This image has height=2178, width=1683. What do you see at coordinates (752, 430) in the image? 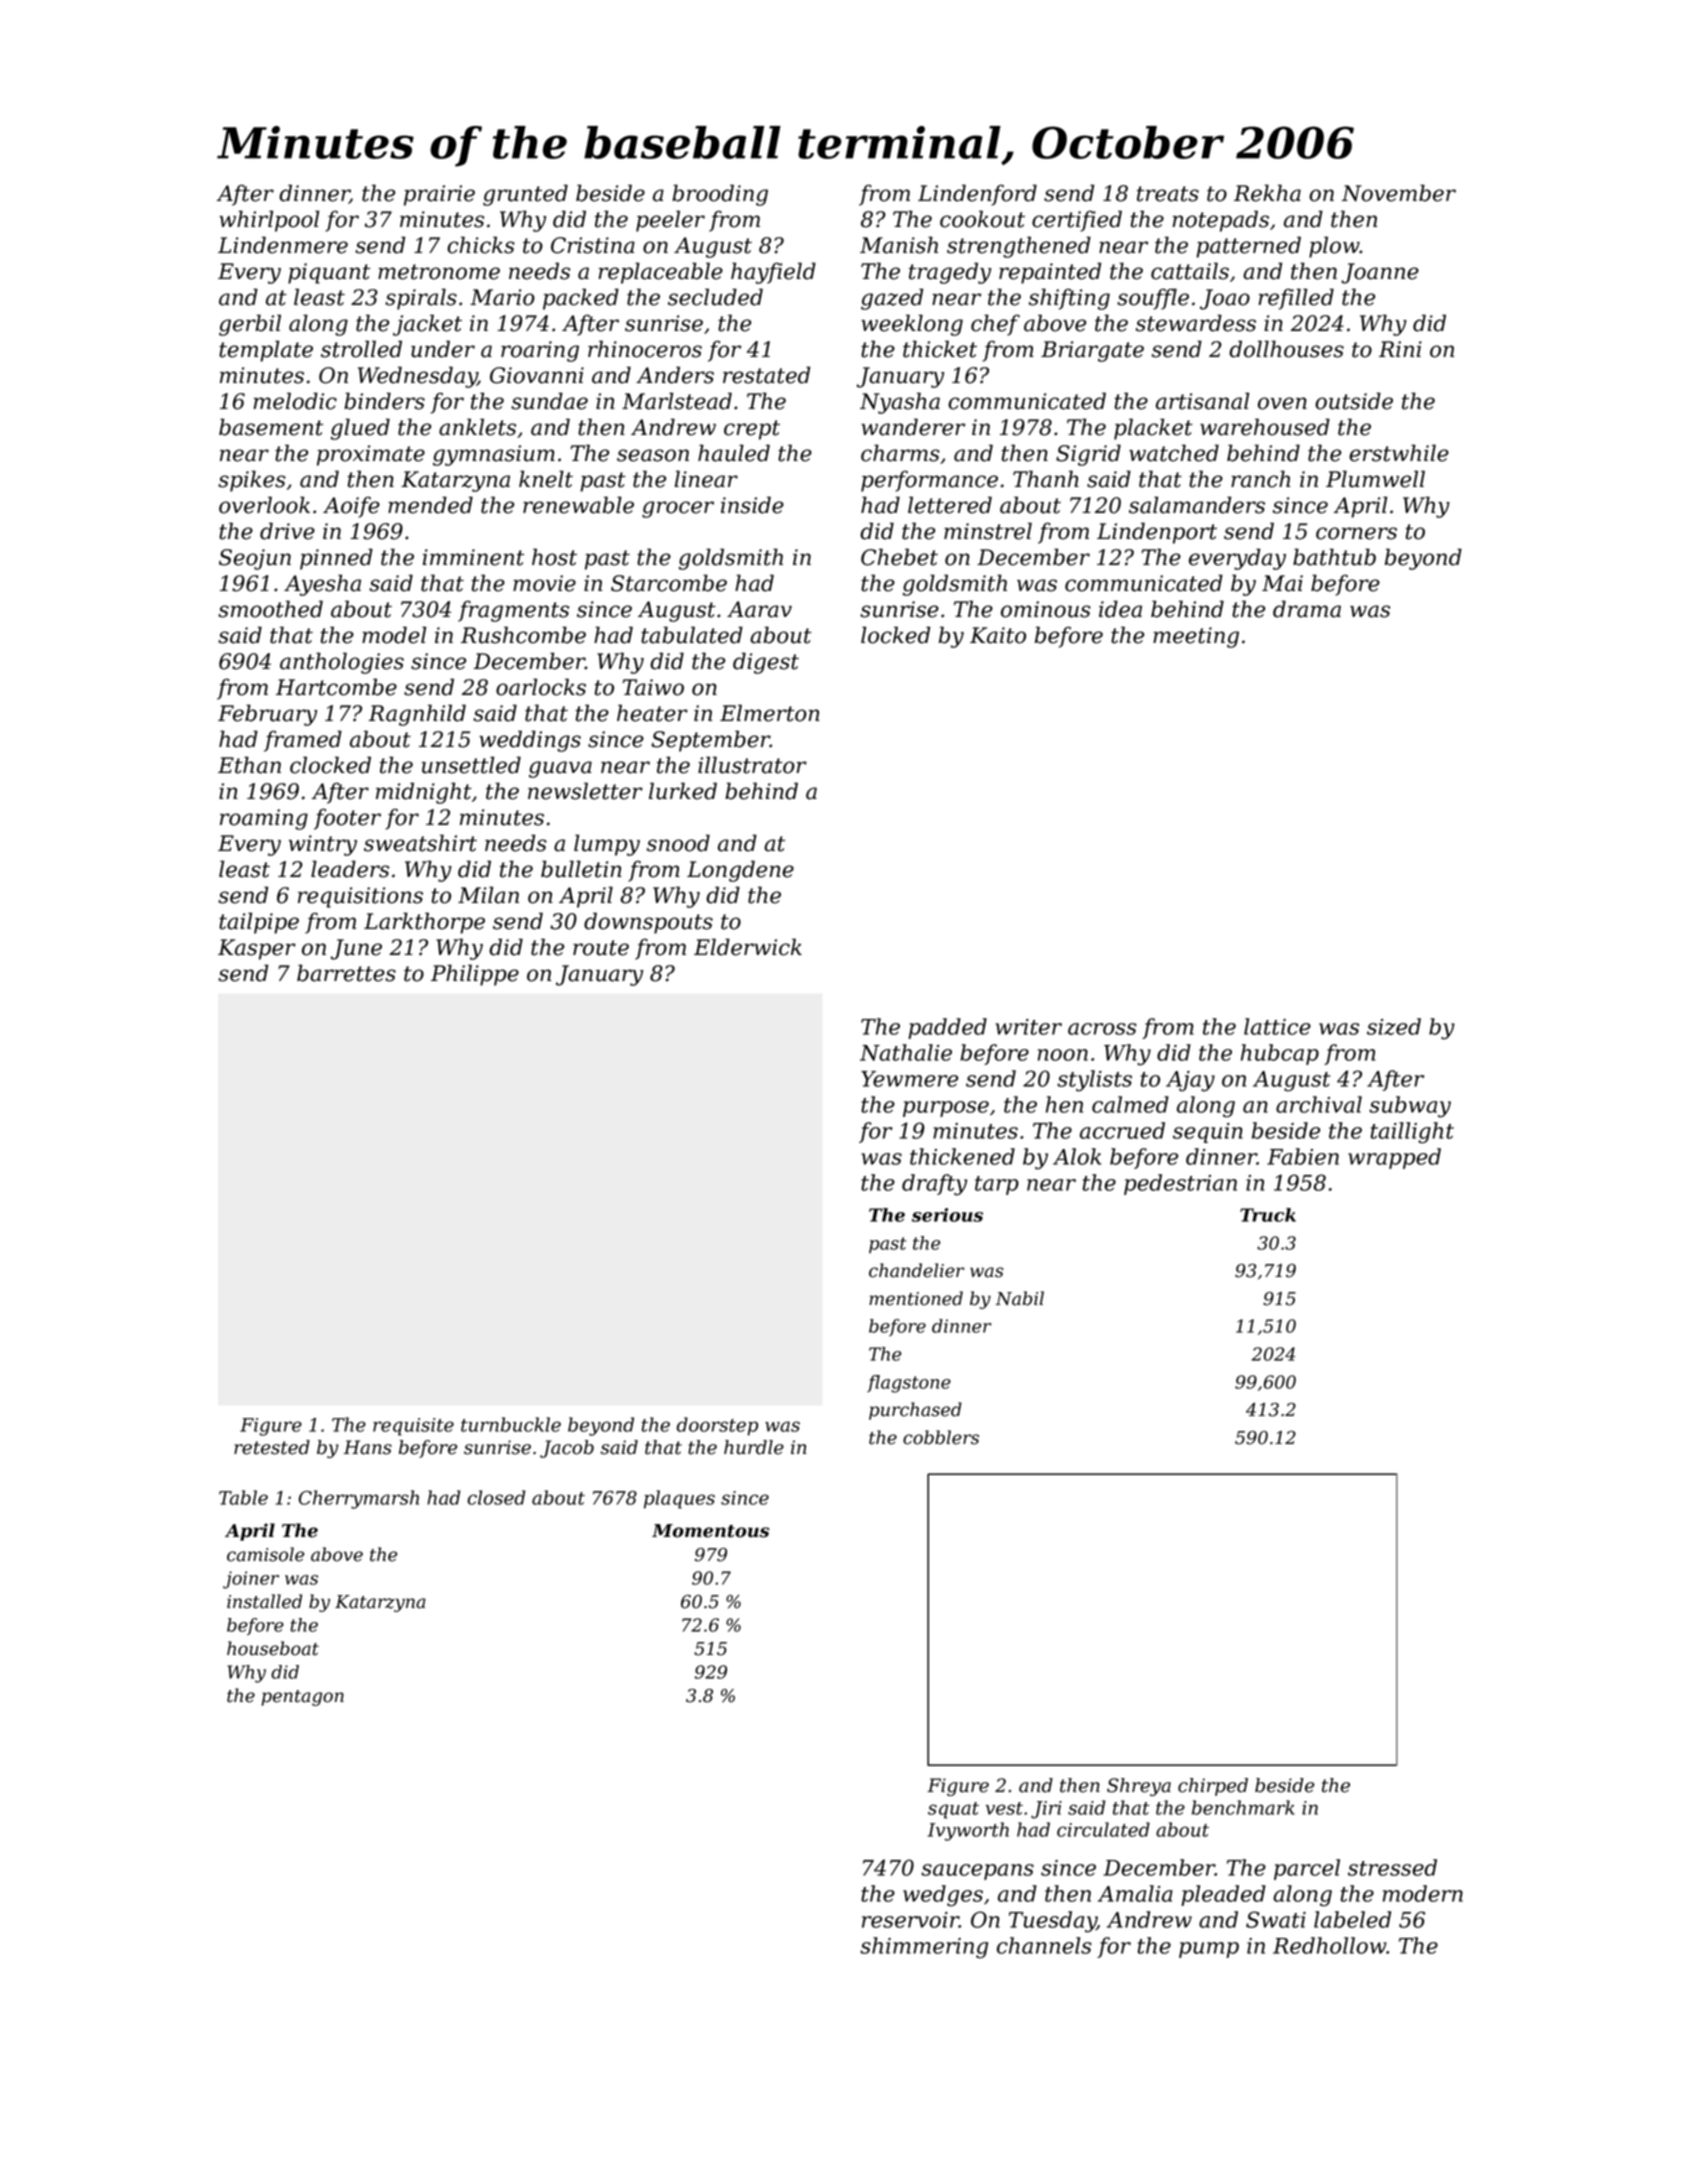
I see `crept` at bounding box center [752, 430].
